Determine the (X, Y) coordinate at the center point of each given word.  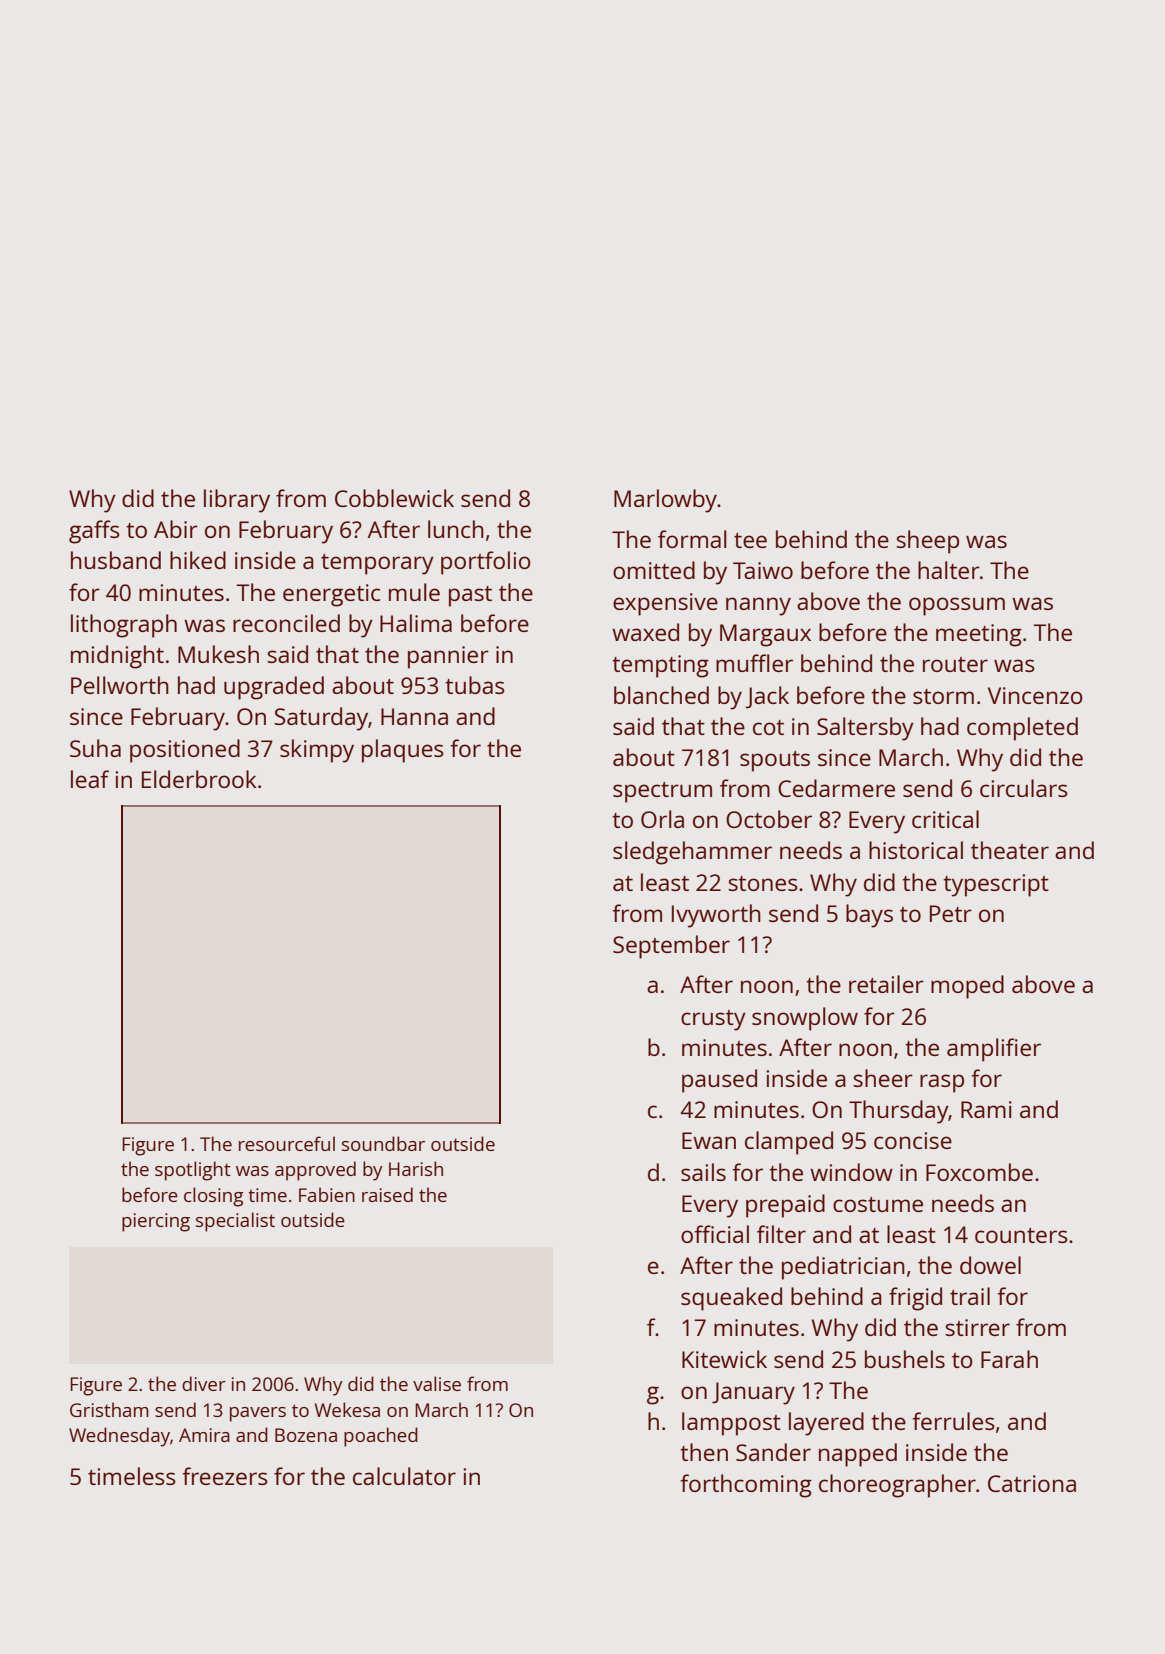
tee (750, 540)
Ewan (709, 1140)
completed (1022, 729)
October (769, 819)
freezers (225, 1476)
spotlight (193, 1171)
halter (949, 570)
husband (116, 560)
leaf (90, 779)
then (704, 1452)
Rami (986, 1109)
